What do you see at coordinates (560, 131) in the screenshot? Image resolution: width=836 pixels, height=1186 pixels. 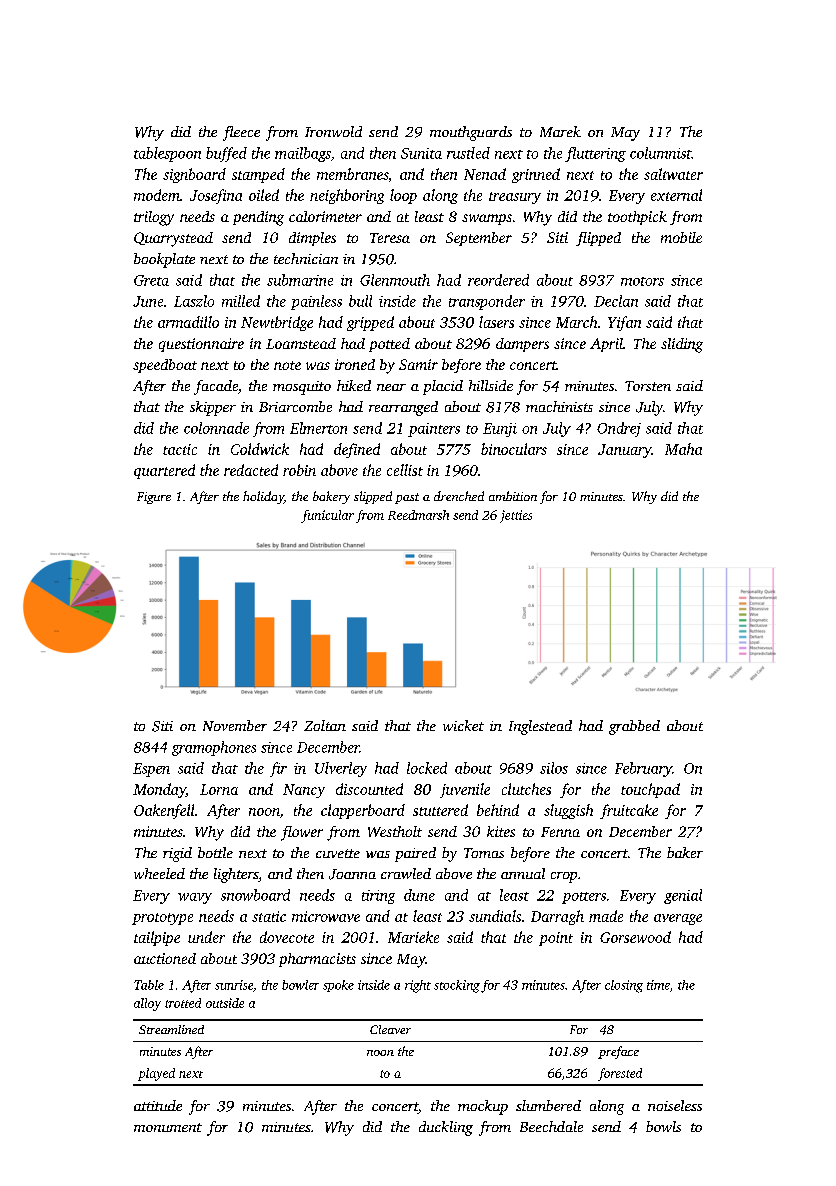 I see `Marek` at bounding box center [560, 131].
